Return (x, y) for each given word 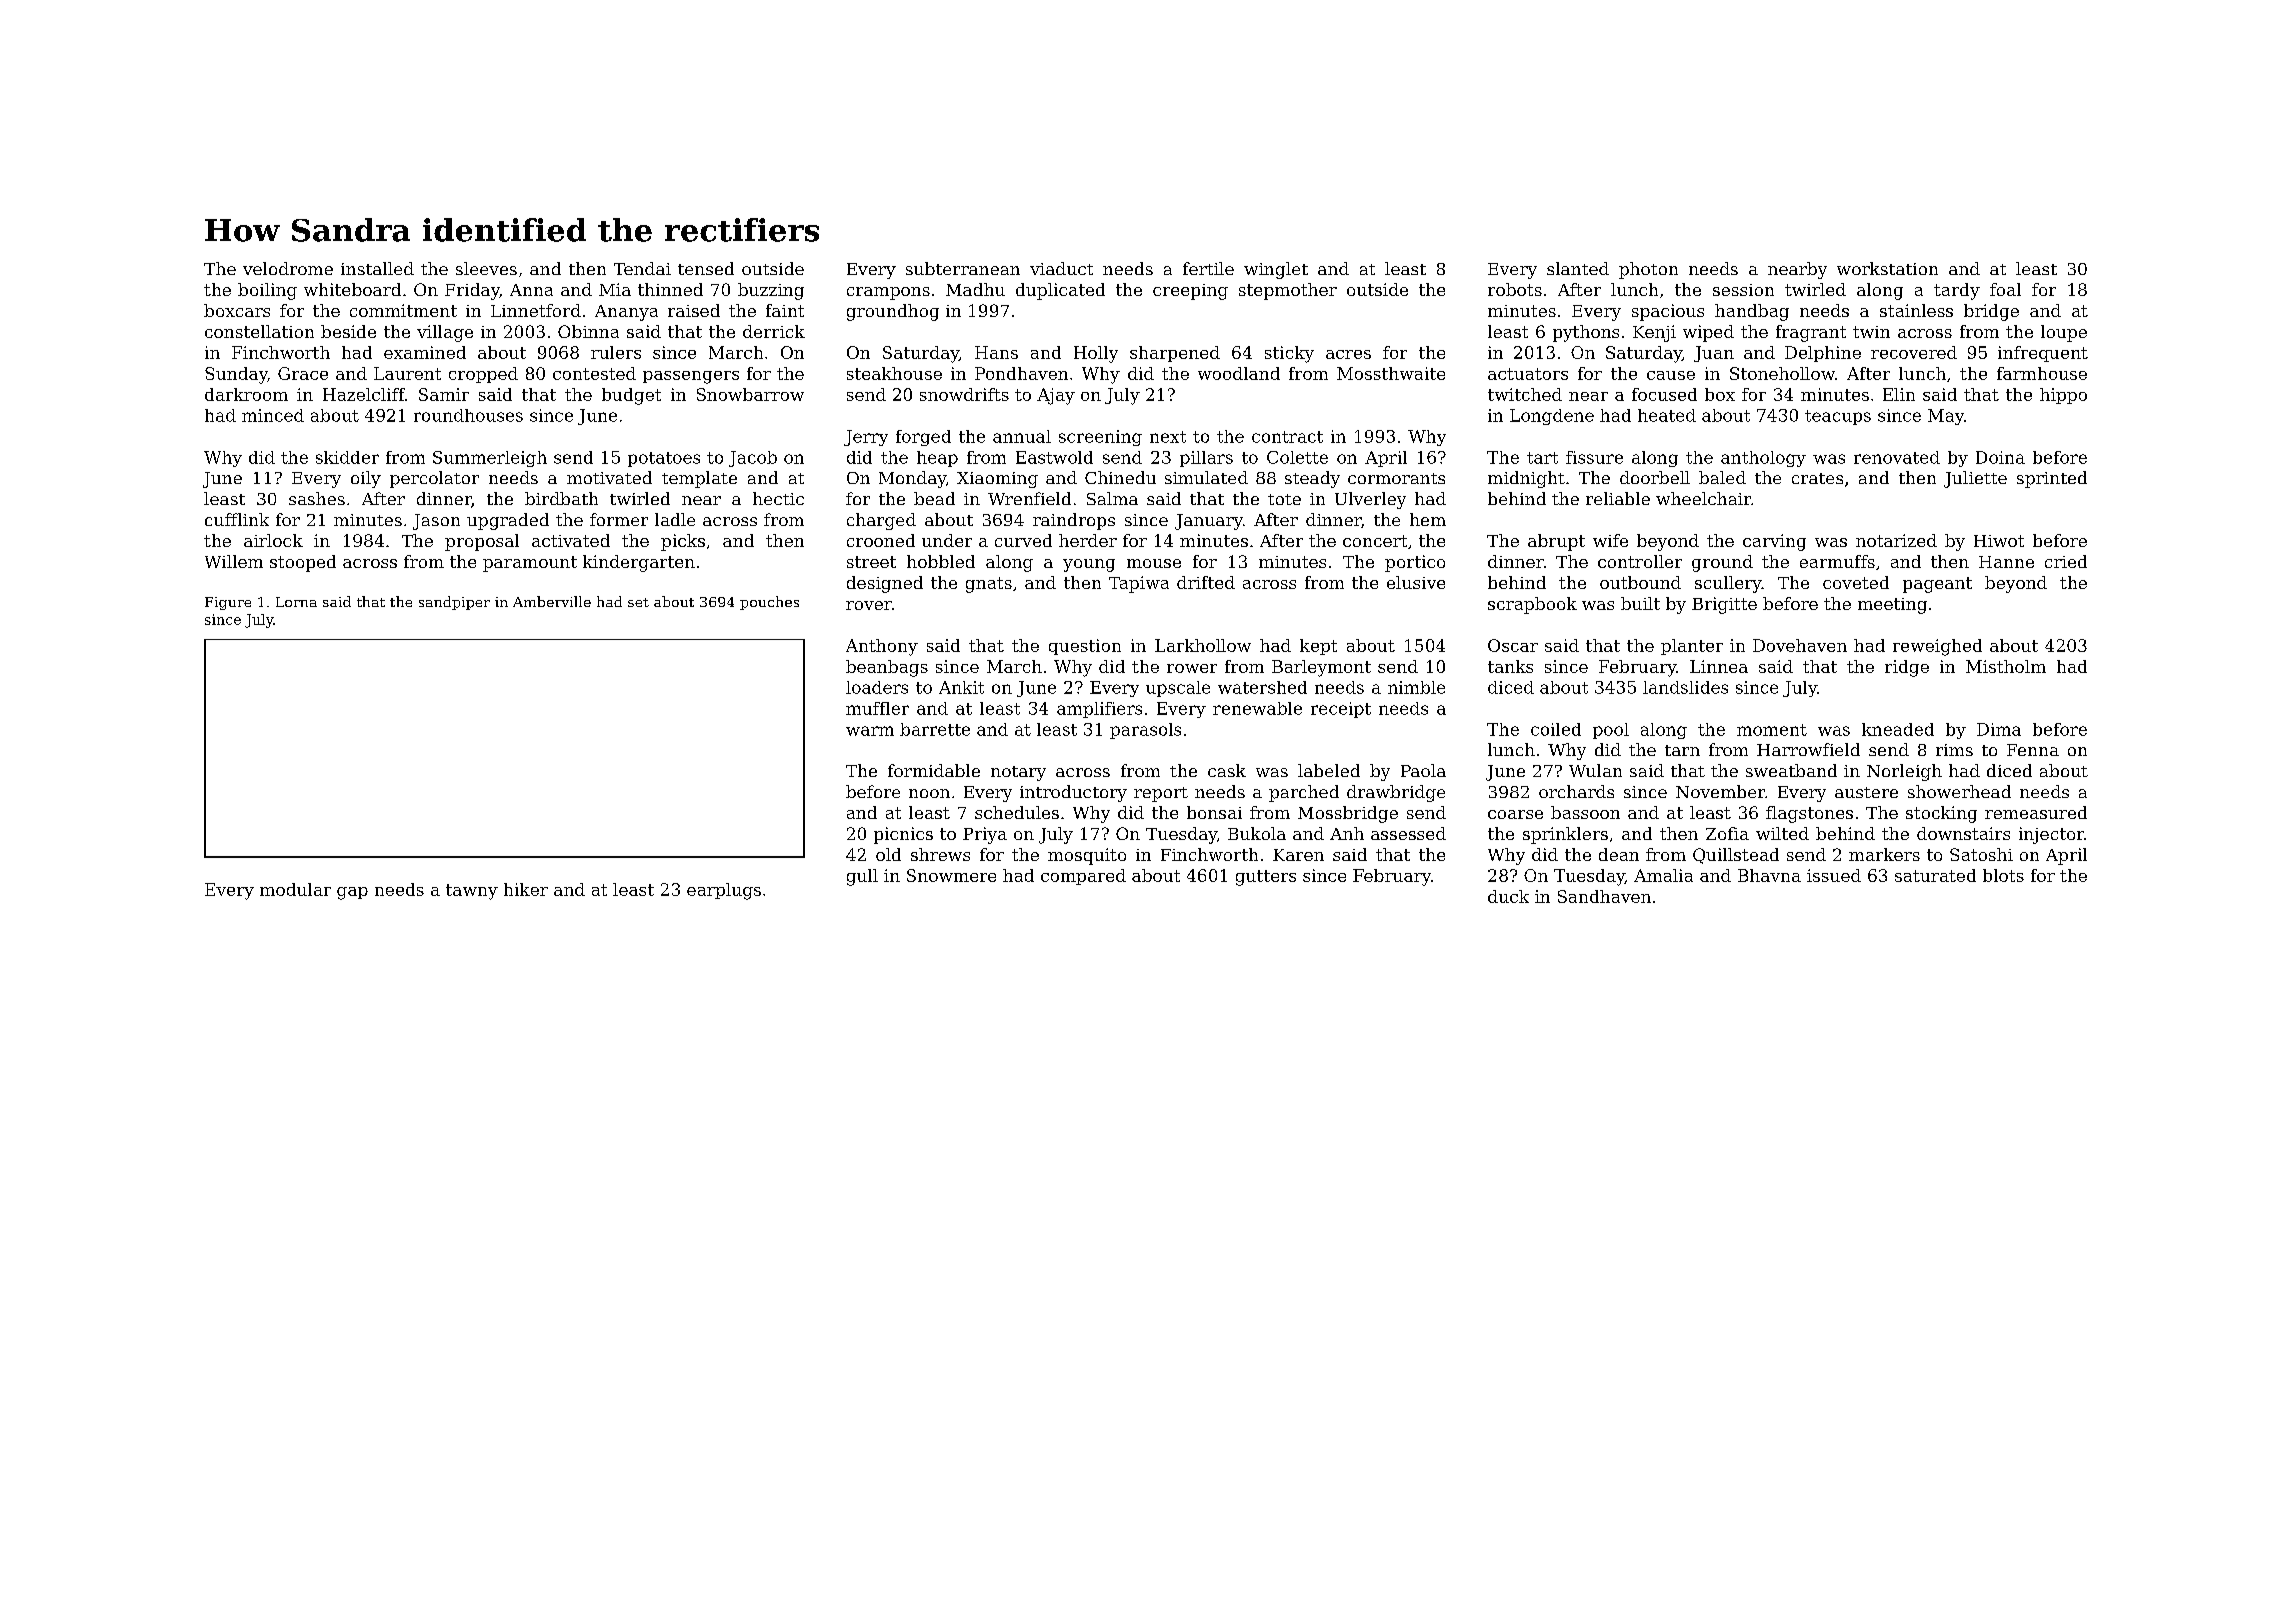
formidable (934, 770)
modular (295, 889)
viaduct (1061, 268)
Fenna (2033, 750)
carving (1774, 542)
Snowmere (951, 875)
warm (870, 731)
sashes (317, 498)
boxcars (237, 310)
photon (1648, 270)
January (1209, 522)
